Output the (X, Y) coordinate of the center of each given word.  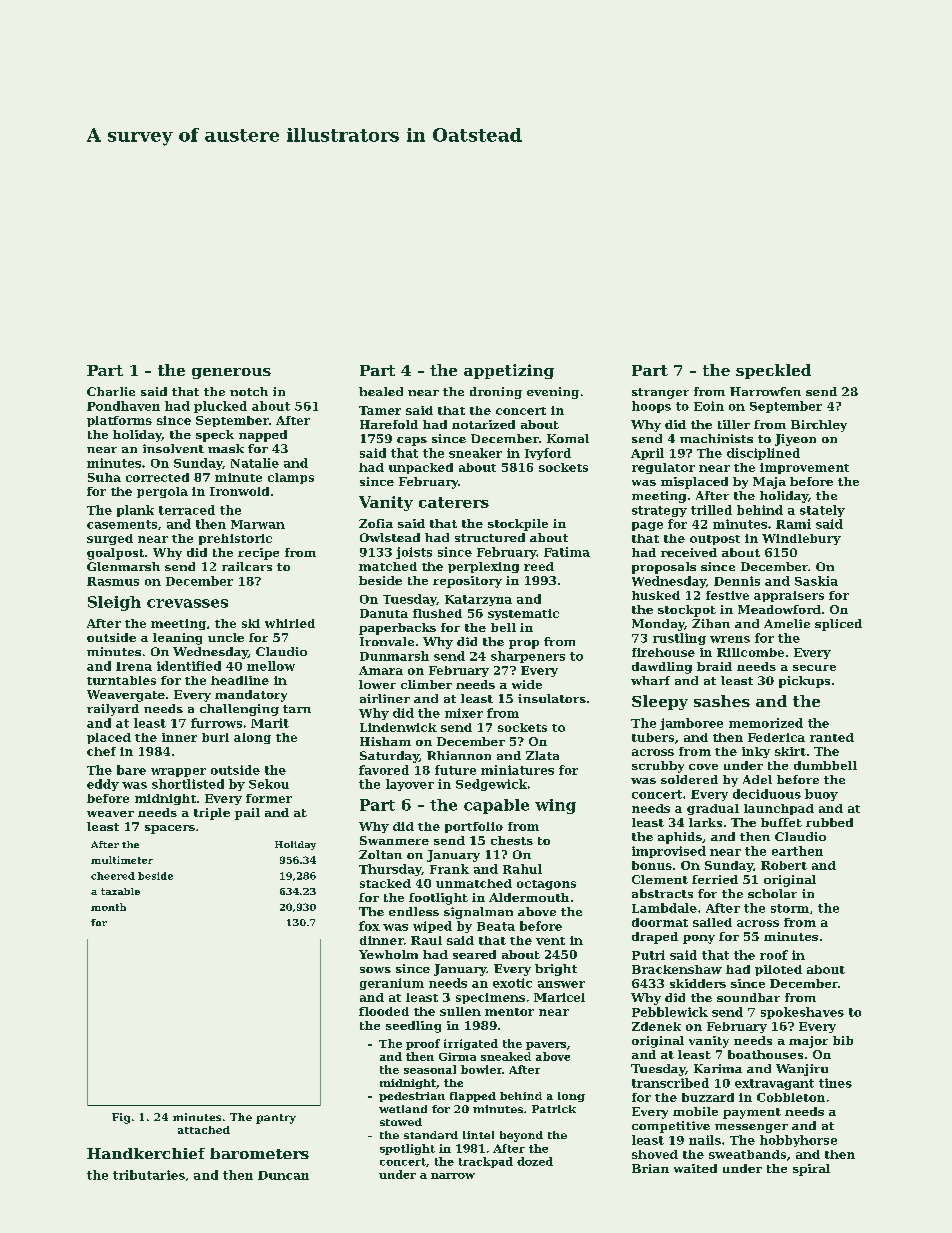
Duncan (283, 1175)
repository (467, 582)
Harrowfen (765, 391)
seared (474, 954)
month (108, 907)
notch (249, 391)
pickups (804, 682)
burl (215, 737)
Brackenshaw (677, 969)
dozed (535, 1161)
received (689, 552)
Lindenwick (398, 727)
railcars (247, 566)
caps (412, 441)
